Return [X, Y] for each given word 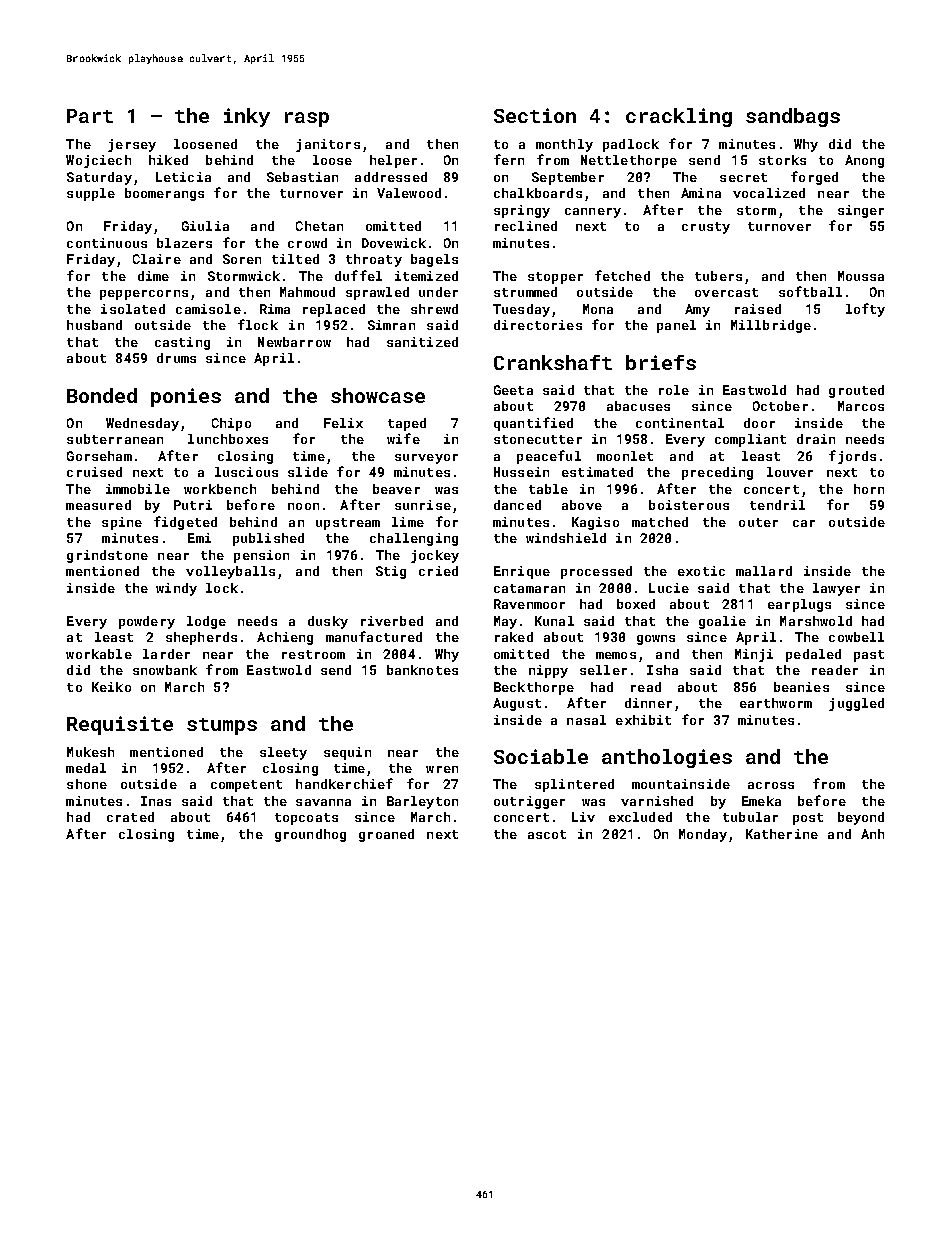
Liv [583, 817]
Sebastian [302, 177]
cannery [593, 213]
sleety [283, 753]
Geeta [513, 390]
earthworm [776, 703]
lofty [865, 310]
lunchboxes [228, 439]
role [674, 390]
